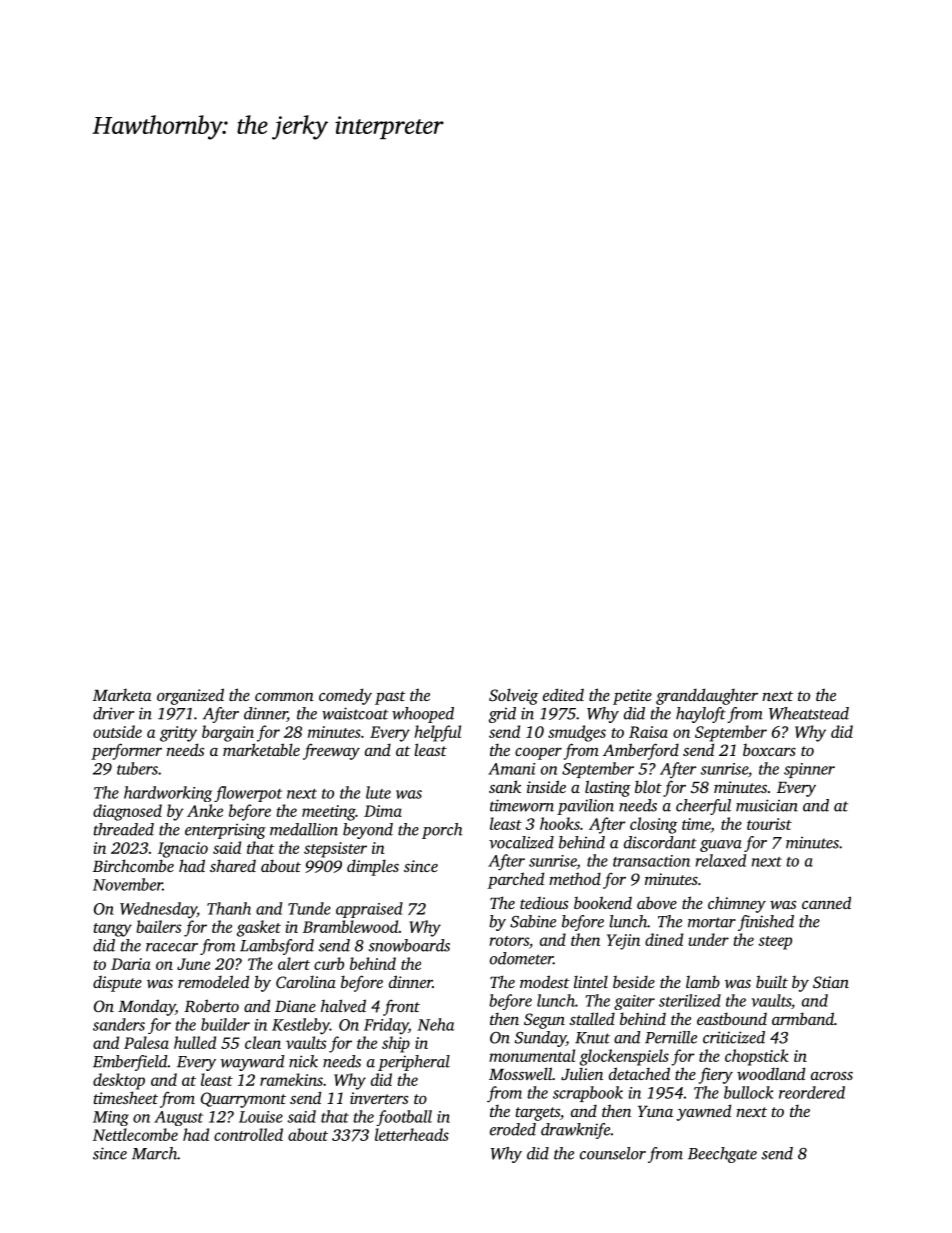  What do you see at coordinates (190, 696) in the screenshot?
I see `organized` at bounding box center [190, 696].
